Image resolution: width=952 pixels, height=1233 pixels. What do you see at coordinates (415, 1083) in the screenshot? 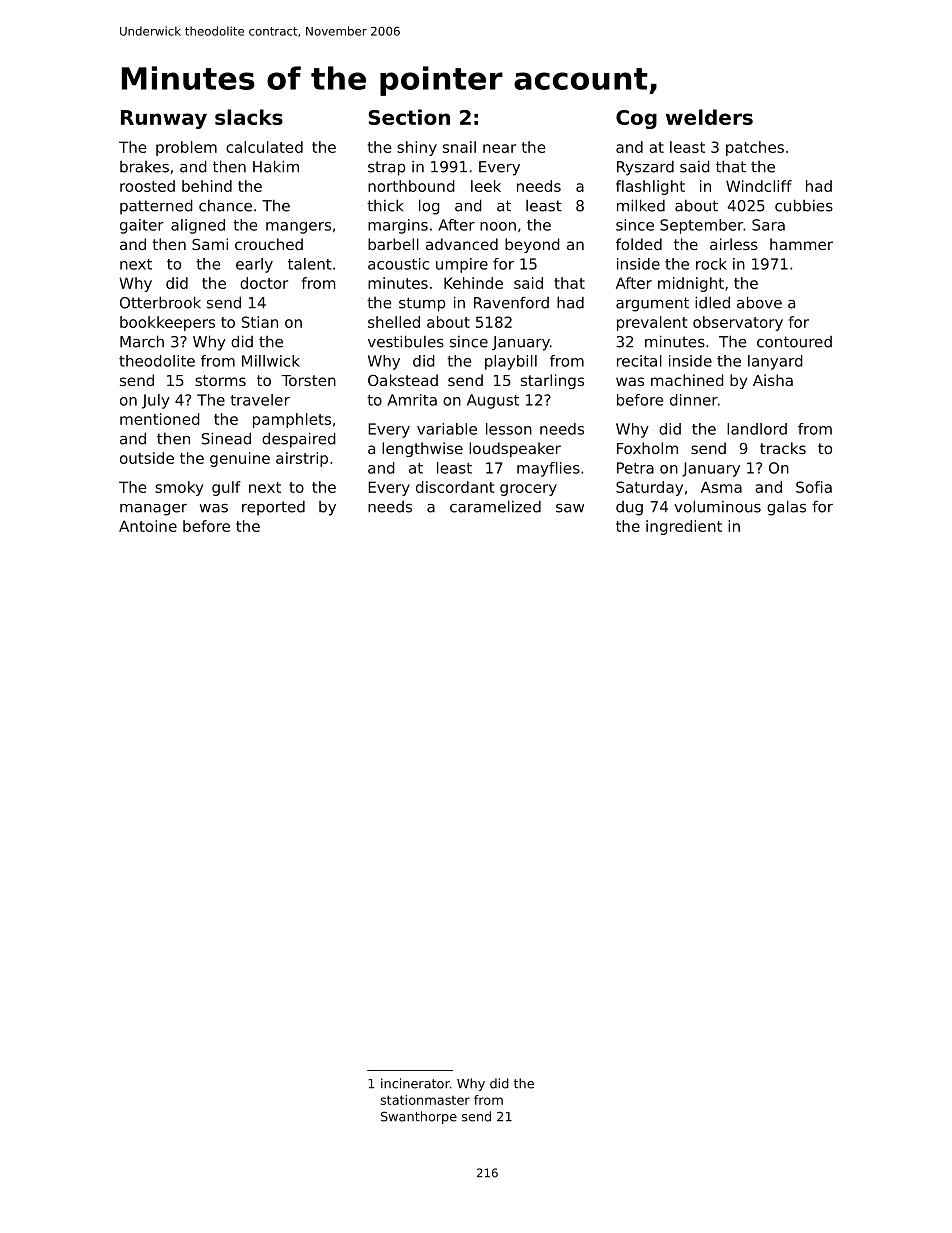
I see `incinerator` at bounding box center [415, 1083].
